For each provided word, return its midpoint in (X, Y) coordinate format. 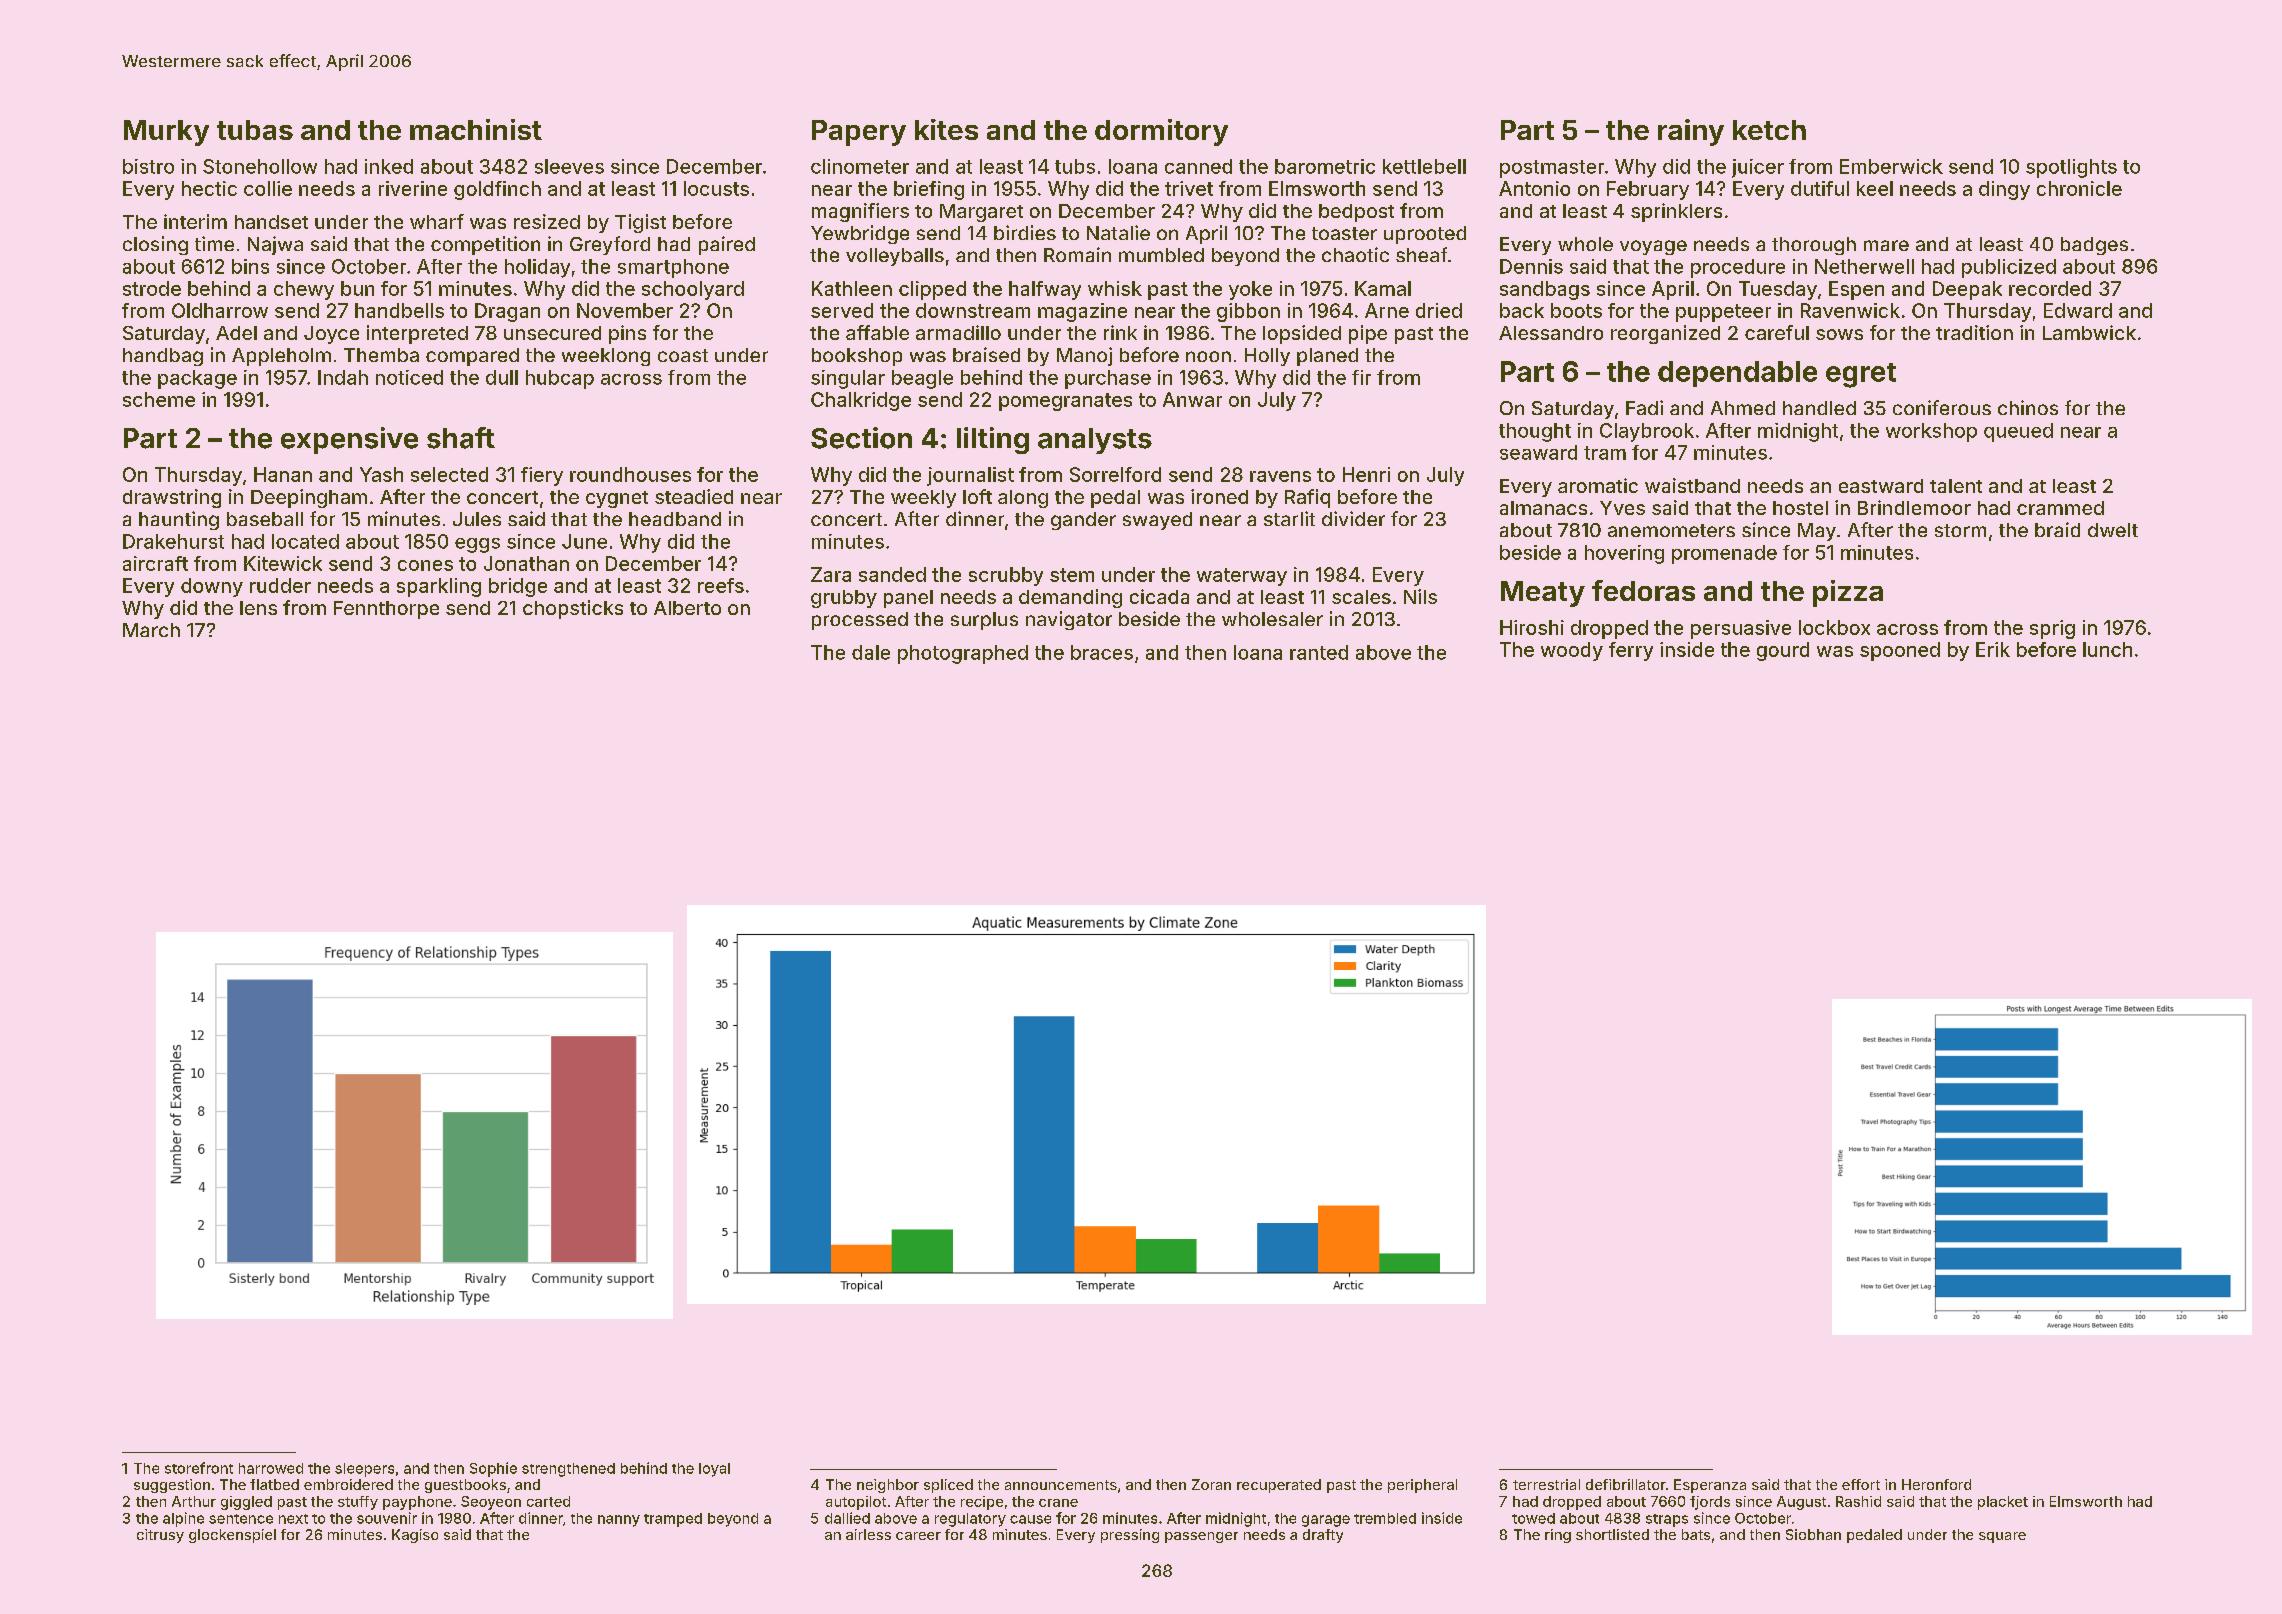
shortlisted (1612, 1534)
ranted (1319, 652)
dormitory (1161, 132)
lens (258, 608)
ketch (1769, 130)
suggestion (172, 1486)
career (918, 1536)
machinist (476, 129)
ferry (1631, 651)
